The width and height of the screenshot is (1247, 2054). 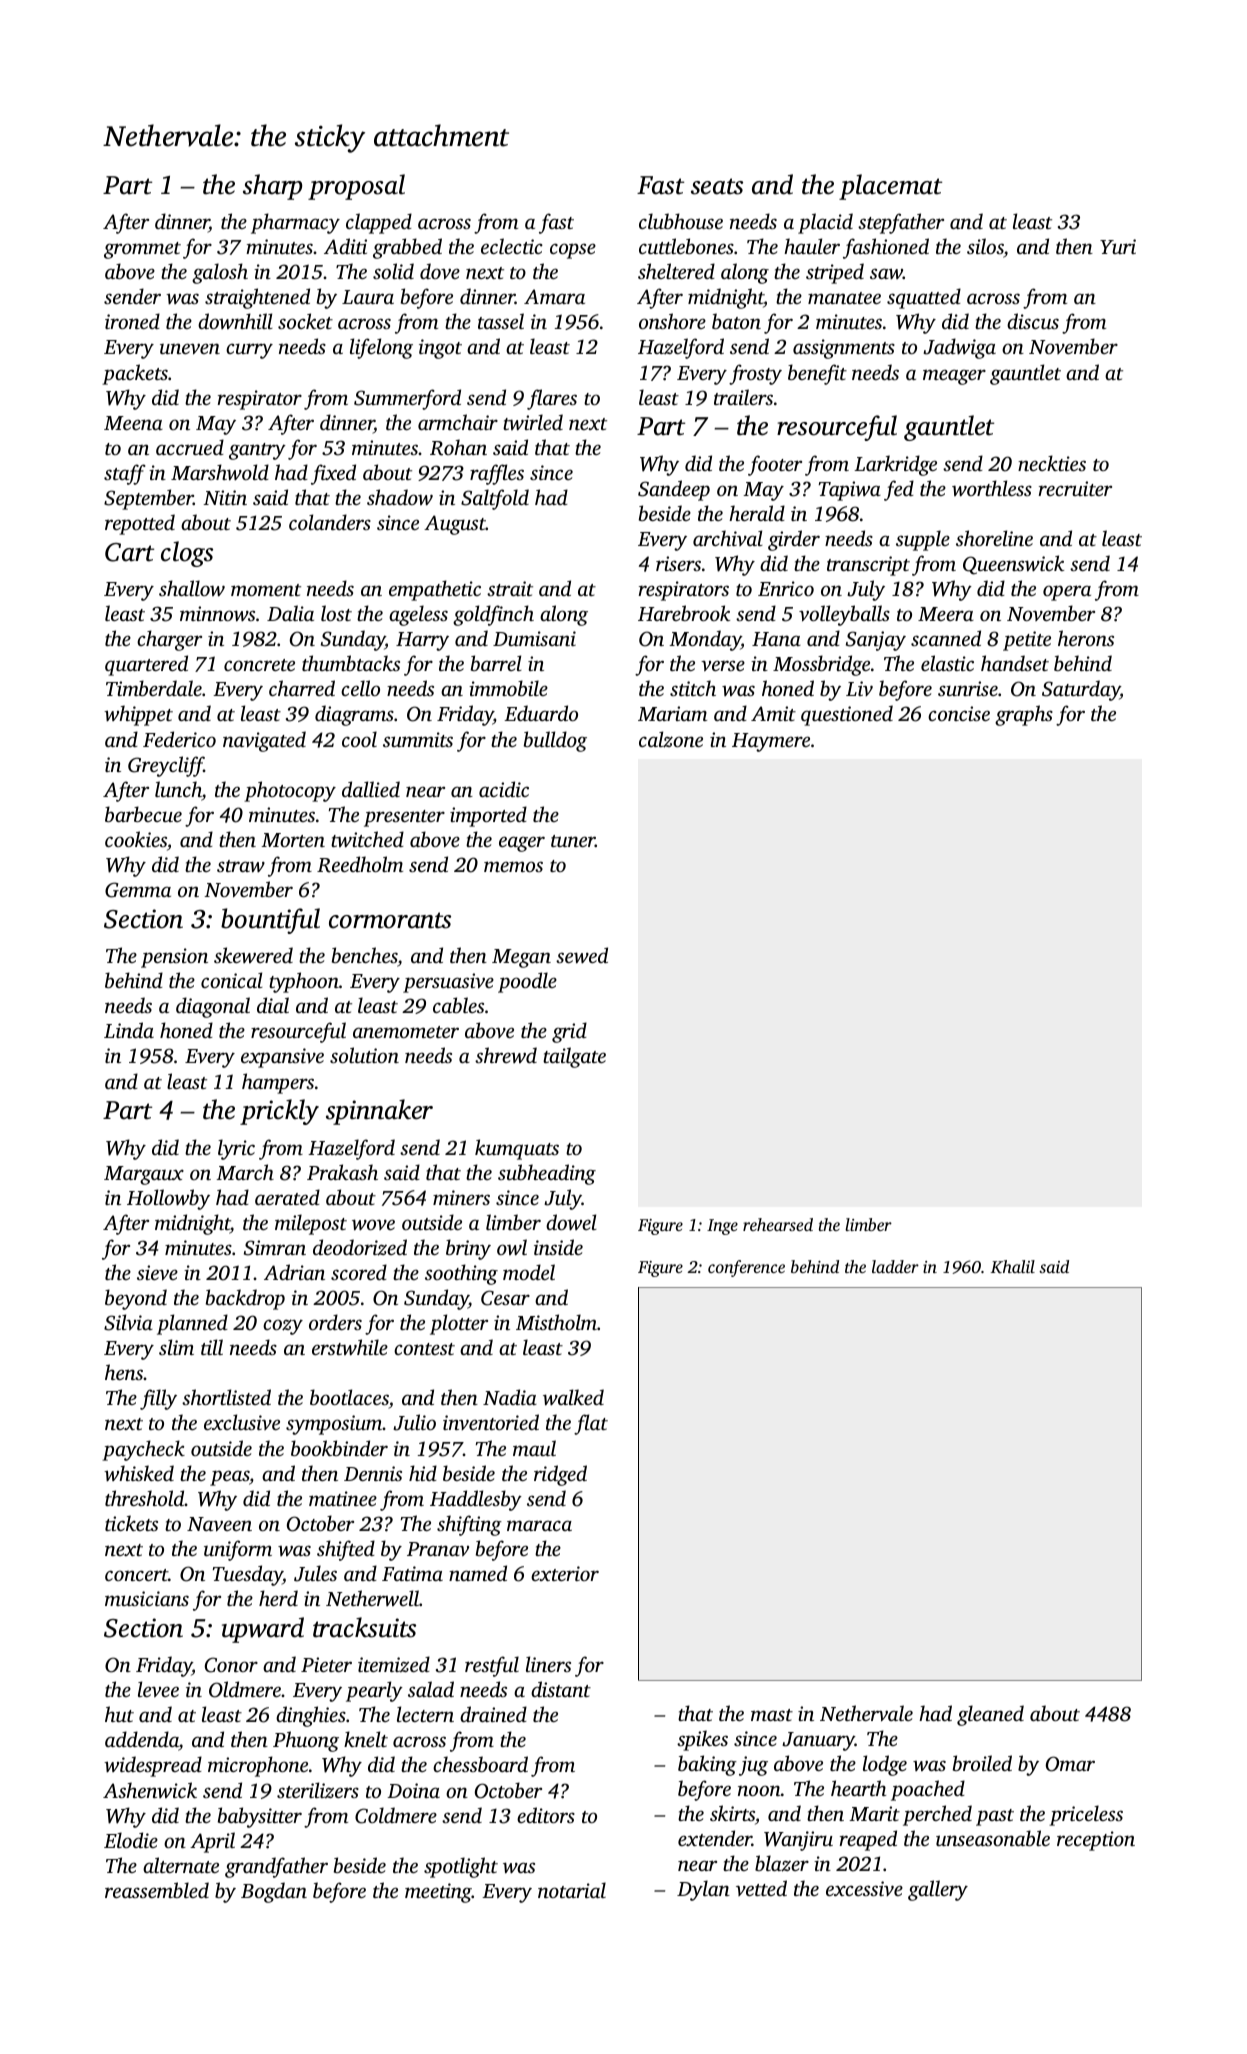 I want to click on graphs, so click(x=1024, y=715).
